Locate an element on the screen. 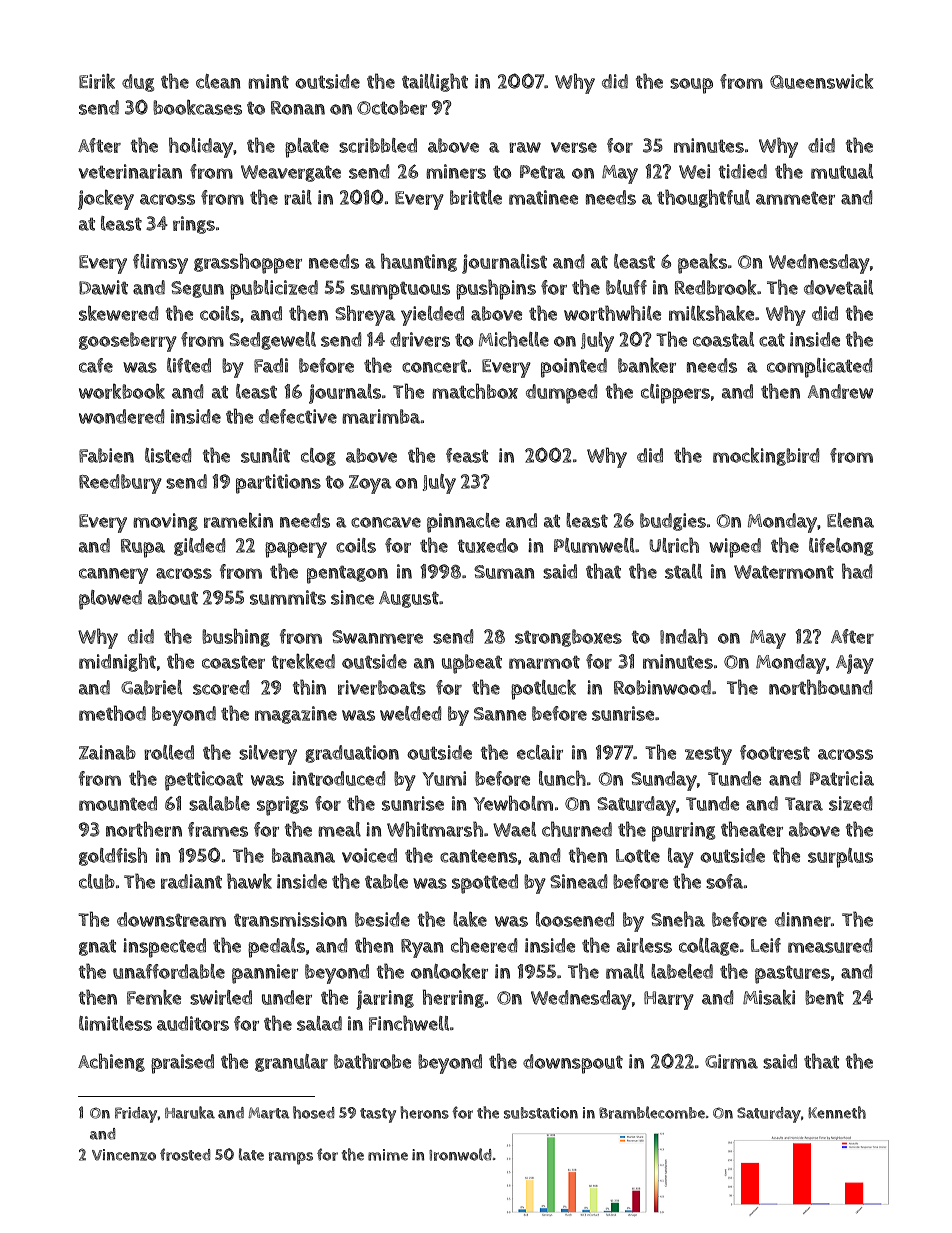  surplus is located at coordinates (840, 858).
